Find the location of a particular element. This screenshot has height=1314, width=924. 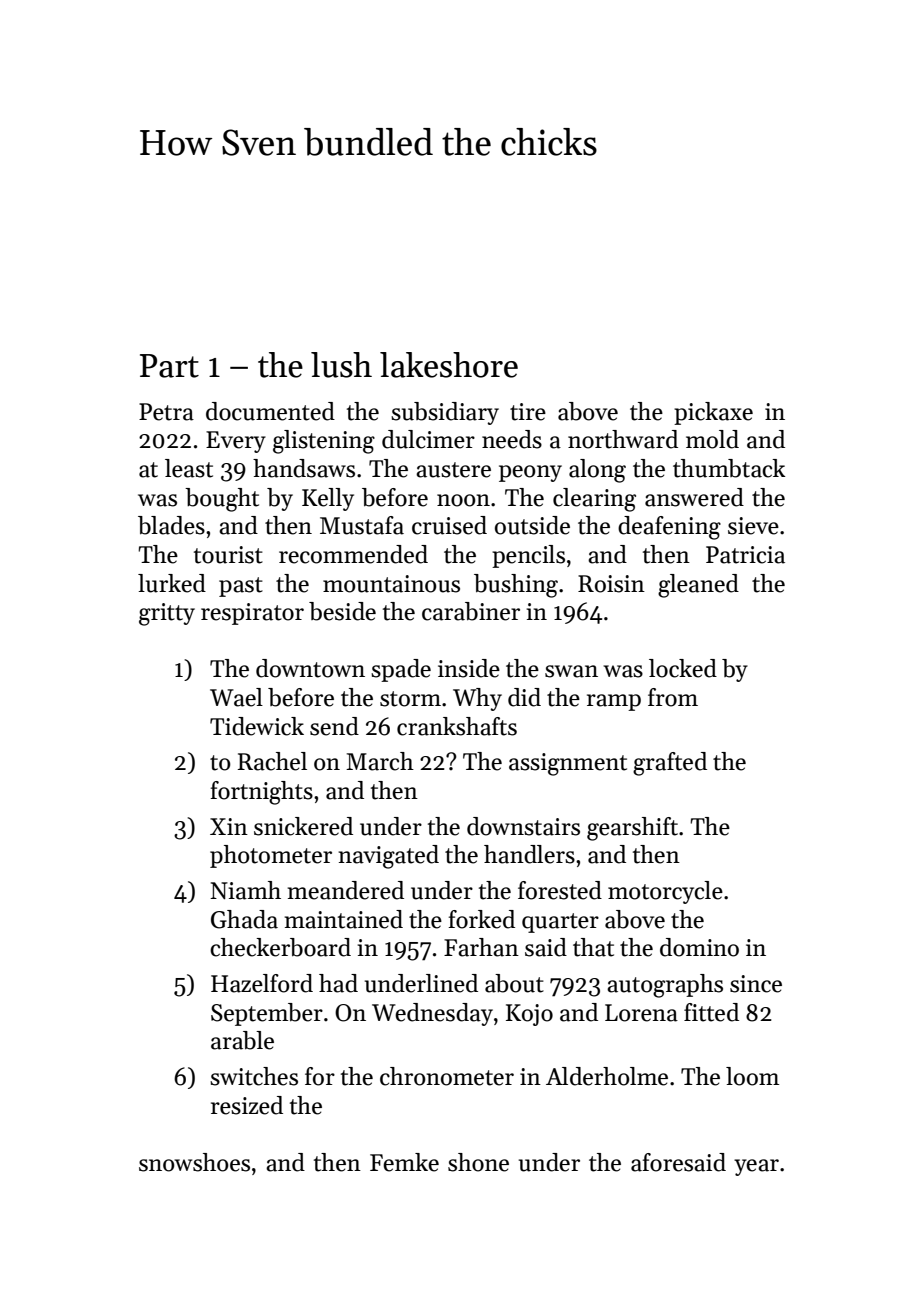

crankshafts is located at coordinates (457, 726).
